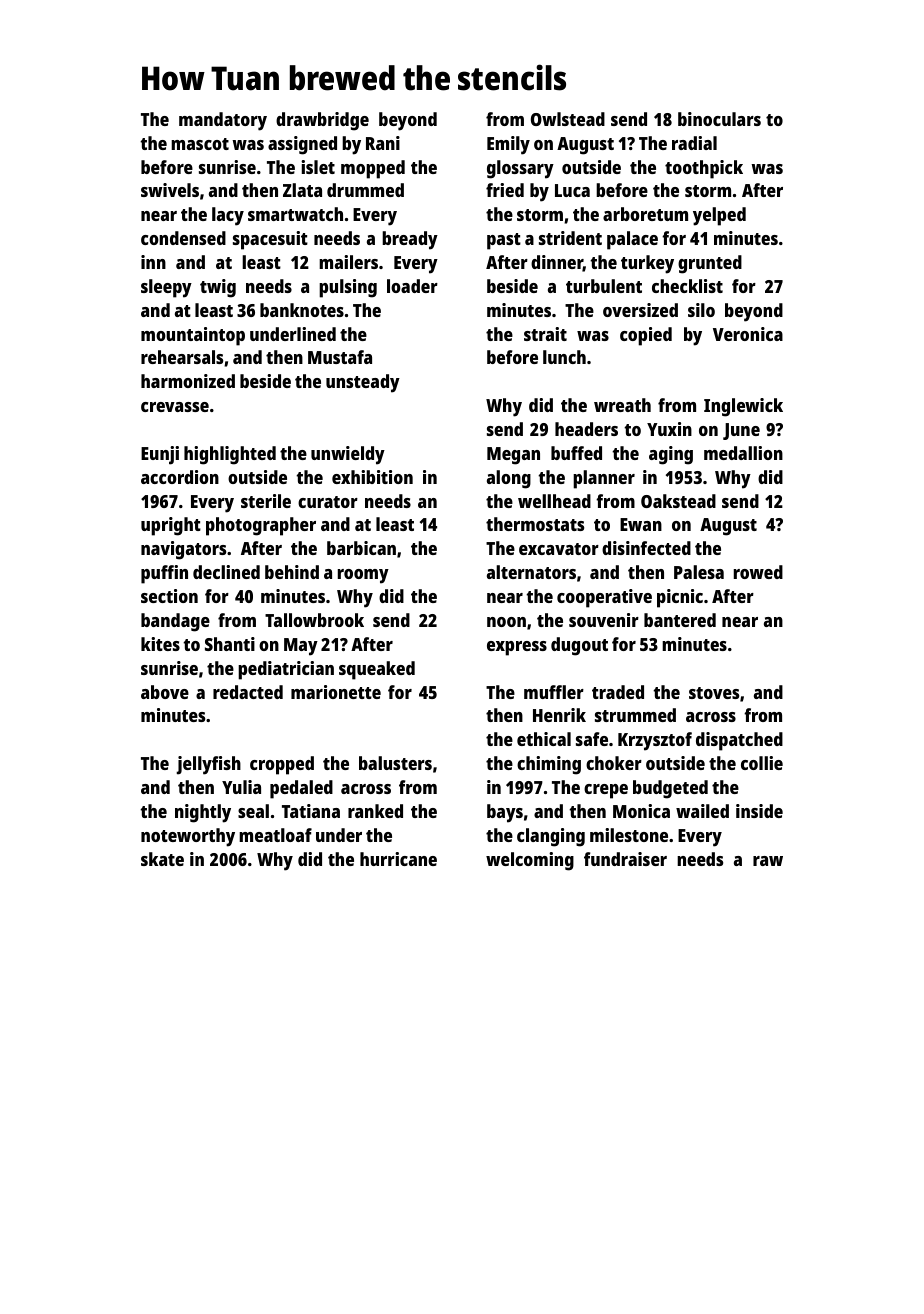  I want to click on express, so click(517, 648).
